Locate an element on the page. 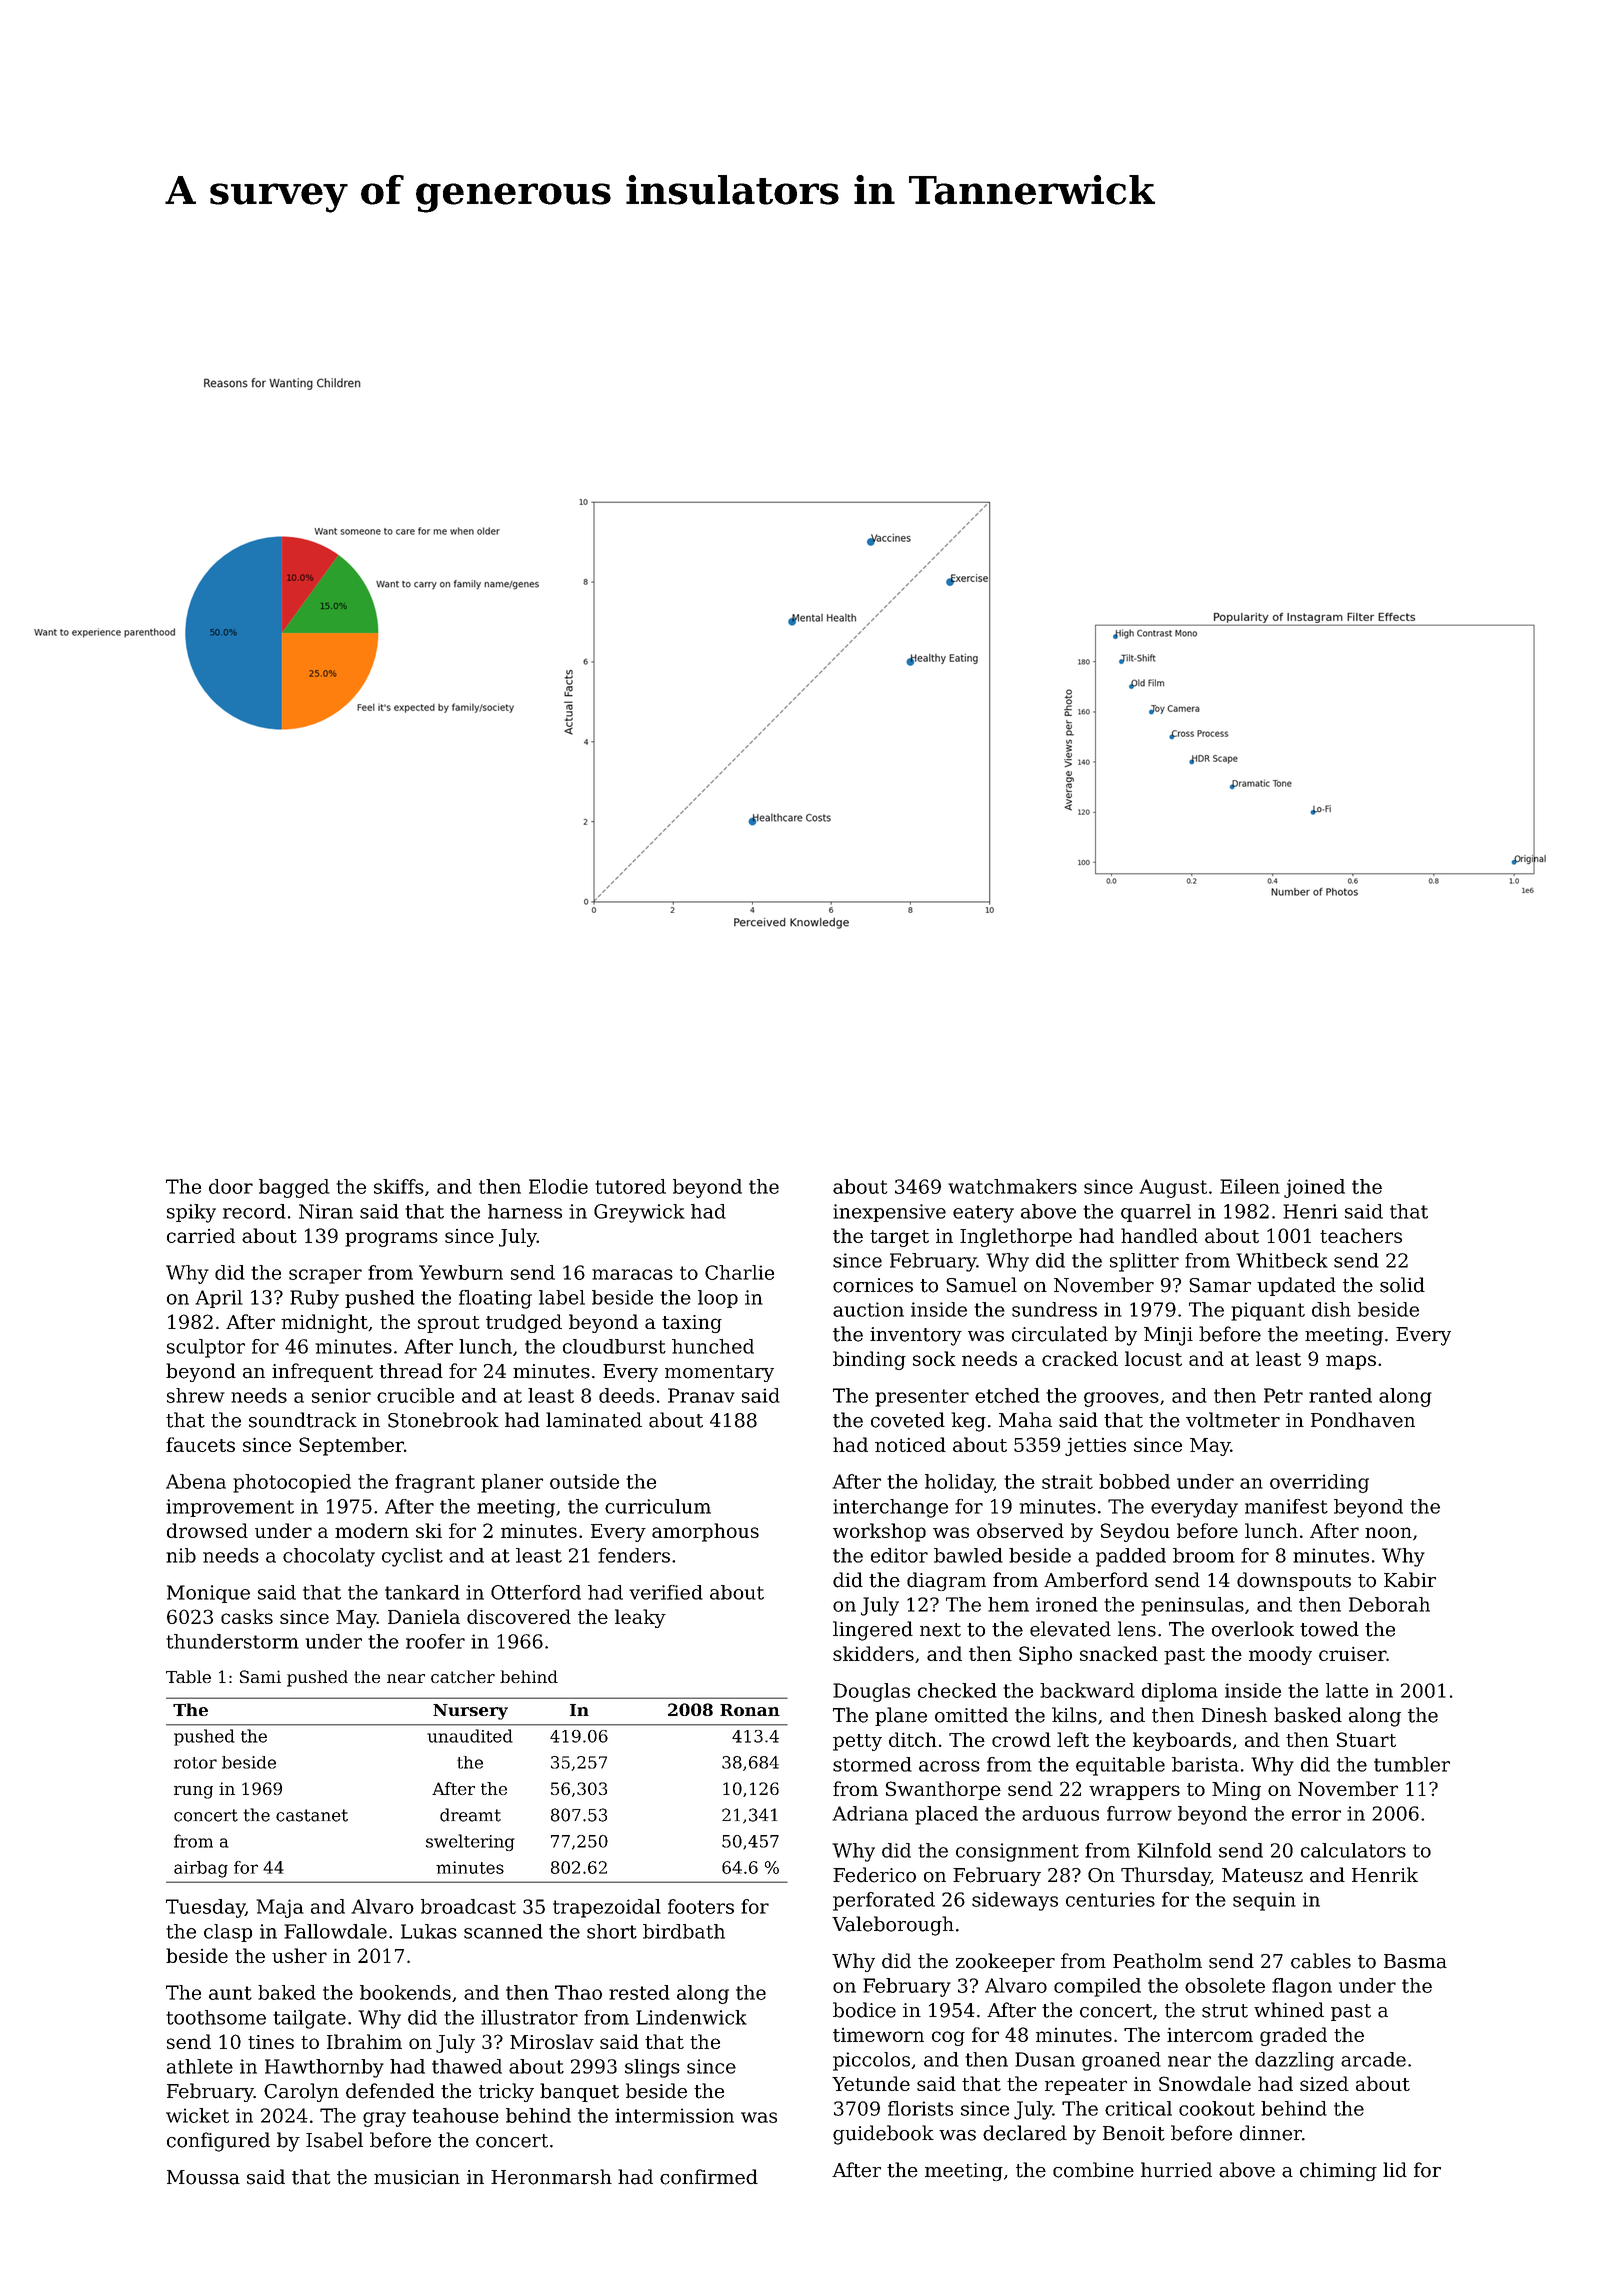 The height and width of the image is (2292, 1620). Peatholm is located at coordinates (1157, 1961).
